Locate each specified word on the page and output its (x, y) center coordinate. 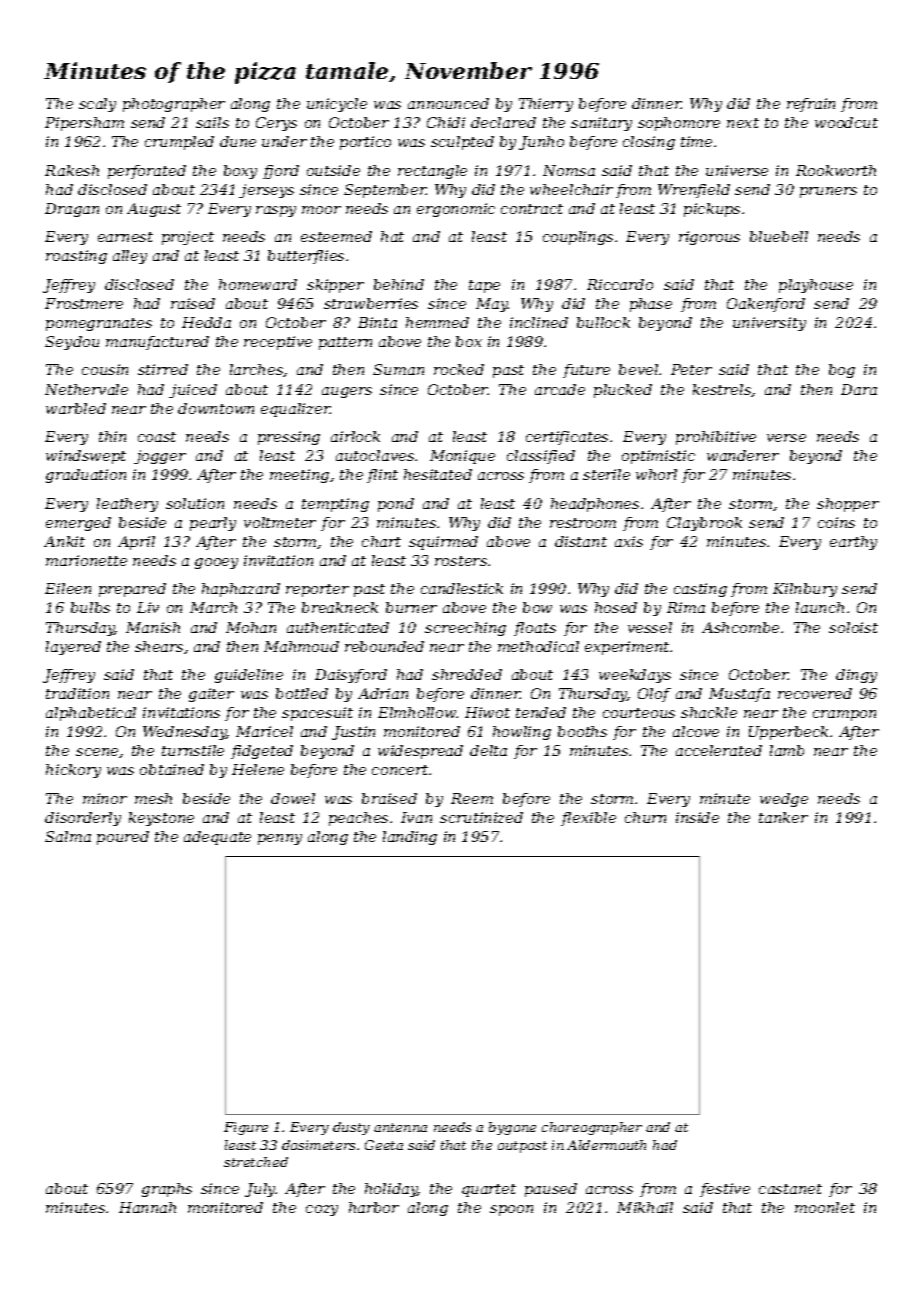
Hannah (147, 1207)
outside (333, 170)
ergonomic (456, 210)
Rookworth (836, 170)
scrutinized (481, 817)
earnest (125, 237)
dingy (856, 676)
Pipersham (84, 124)
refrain (811, 105)
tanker (783, 817)
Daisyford (351, 676)
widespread (420, 752)
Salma (68, 836)
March (213, 607)
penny (280, 839)
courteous (639, 713)
